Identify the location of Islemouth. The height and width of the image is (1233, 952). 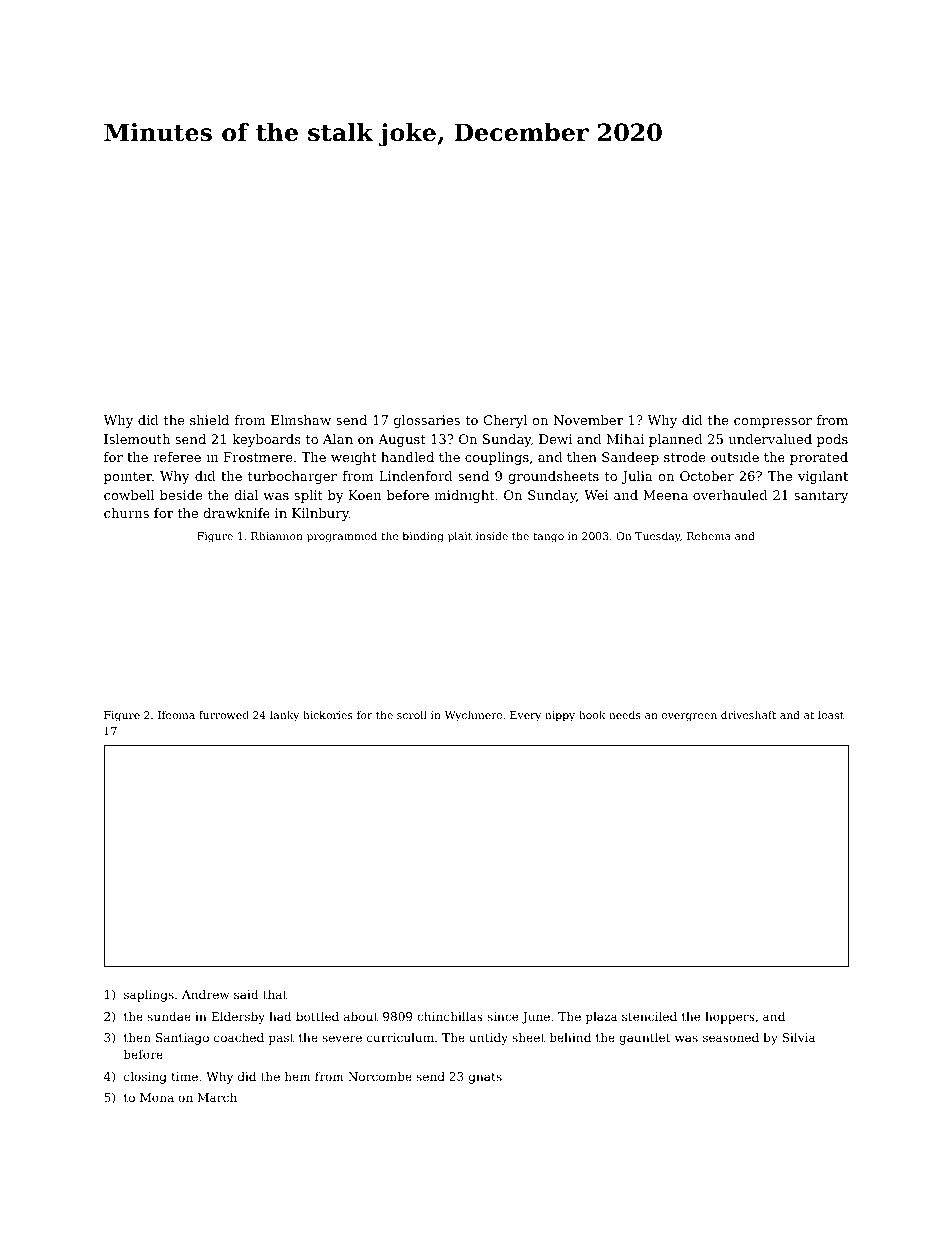
(137, 439).
